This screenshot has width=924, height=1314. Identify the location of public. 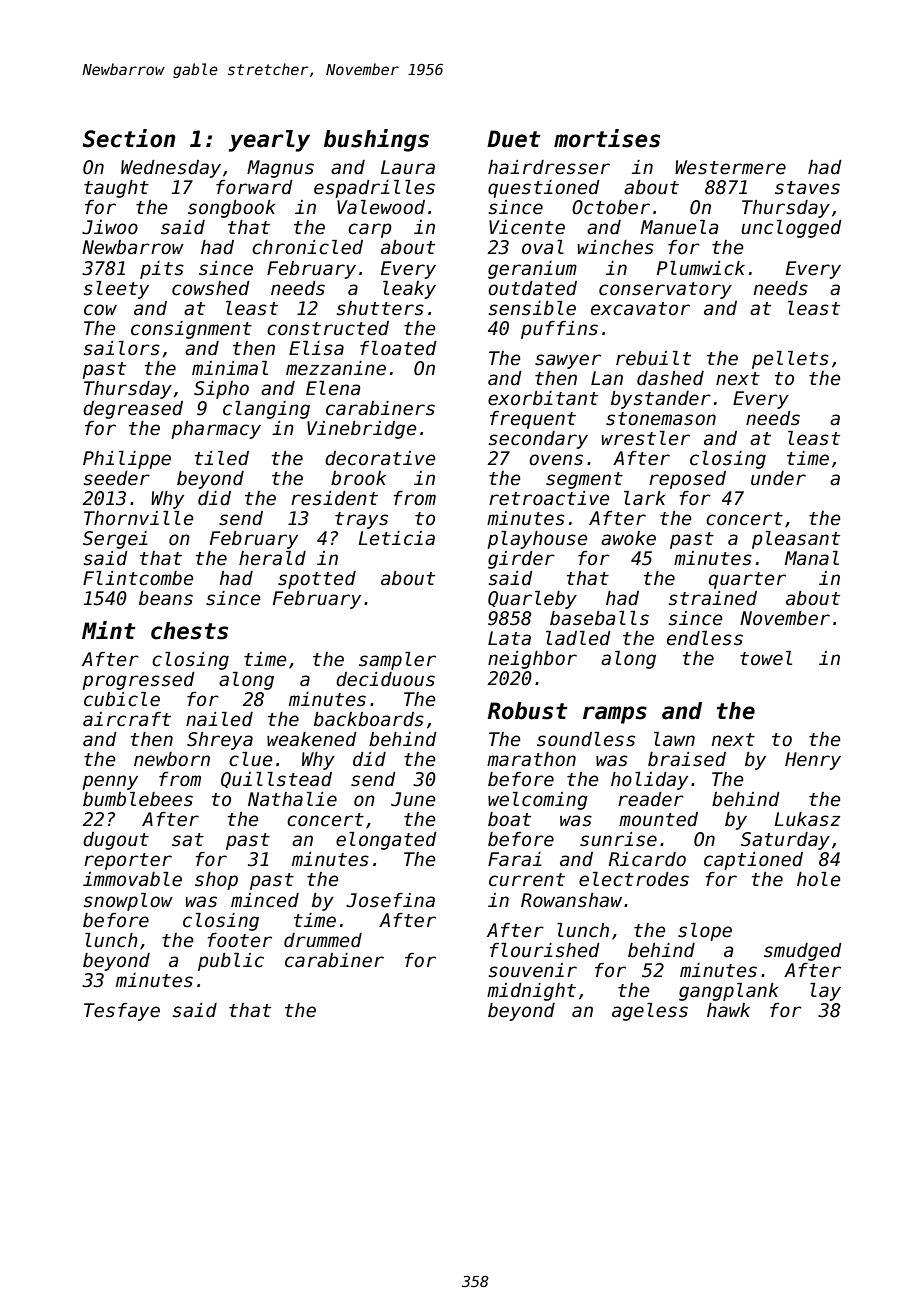
(231, 962).
